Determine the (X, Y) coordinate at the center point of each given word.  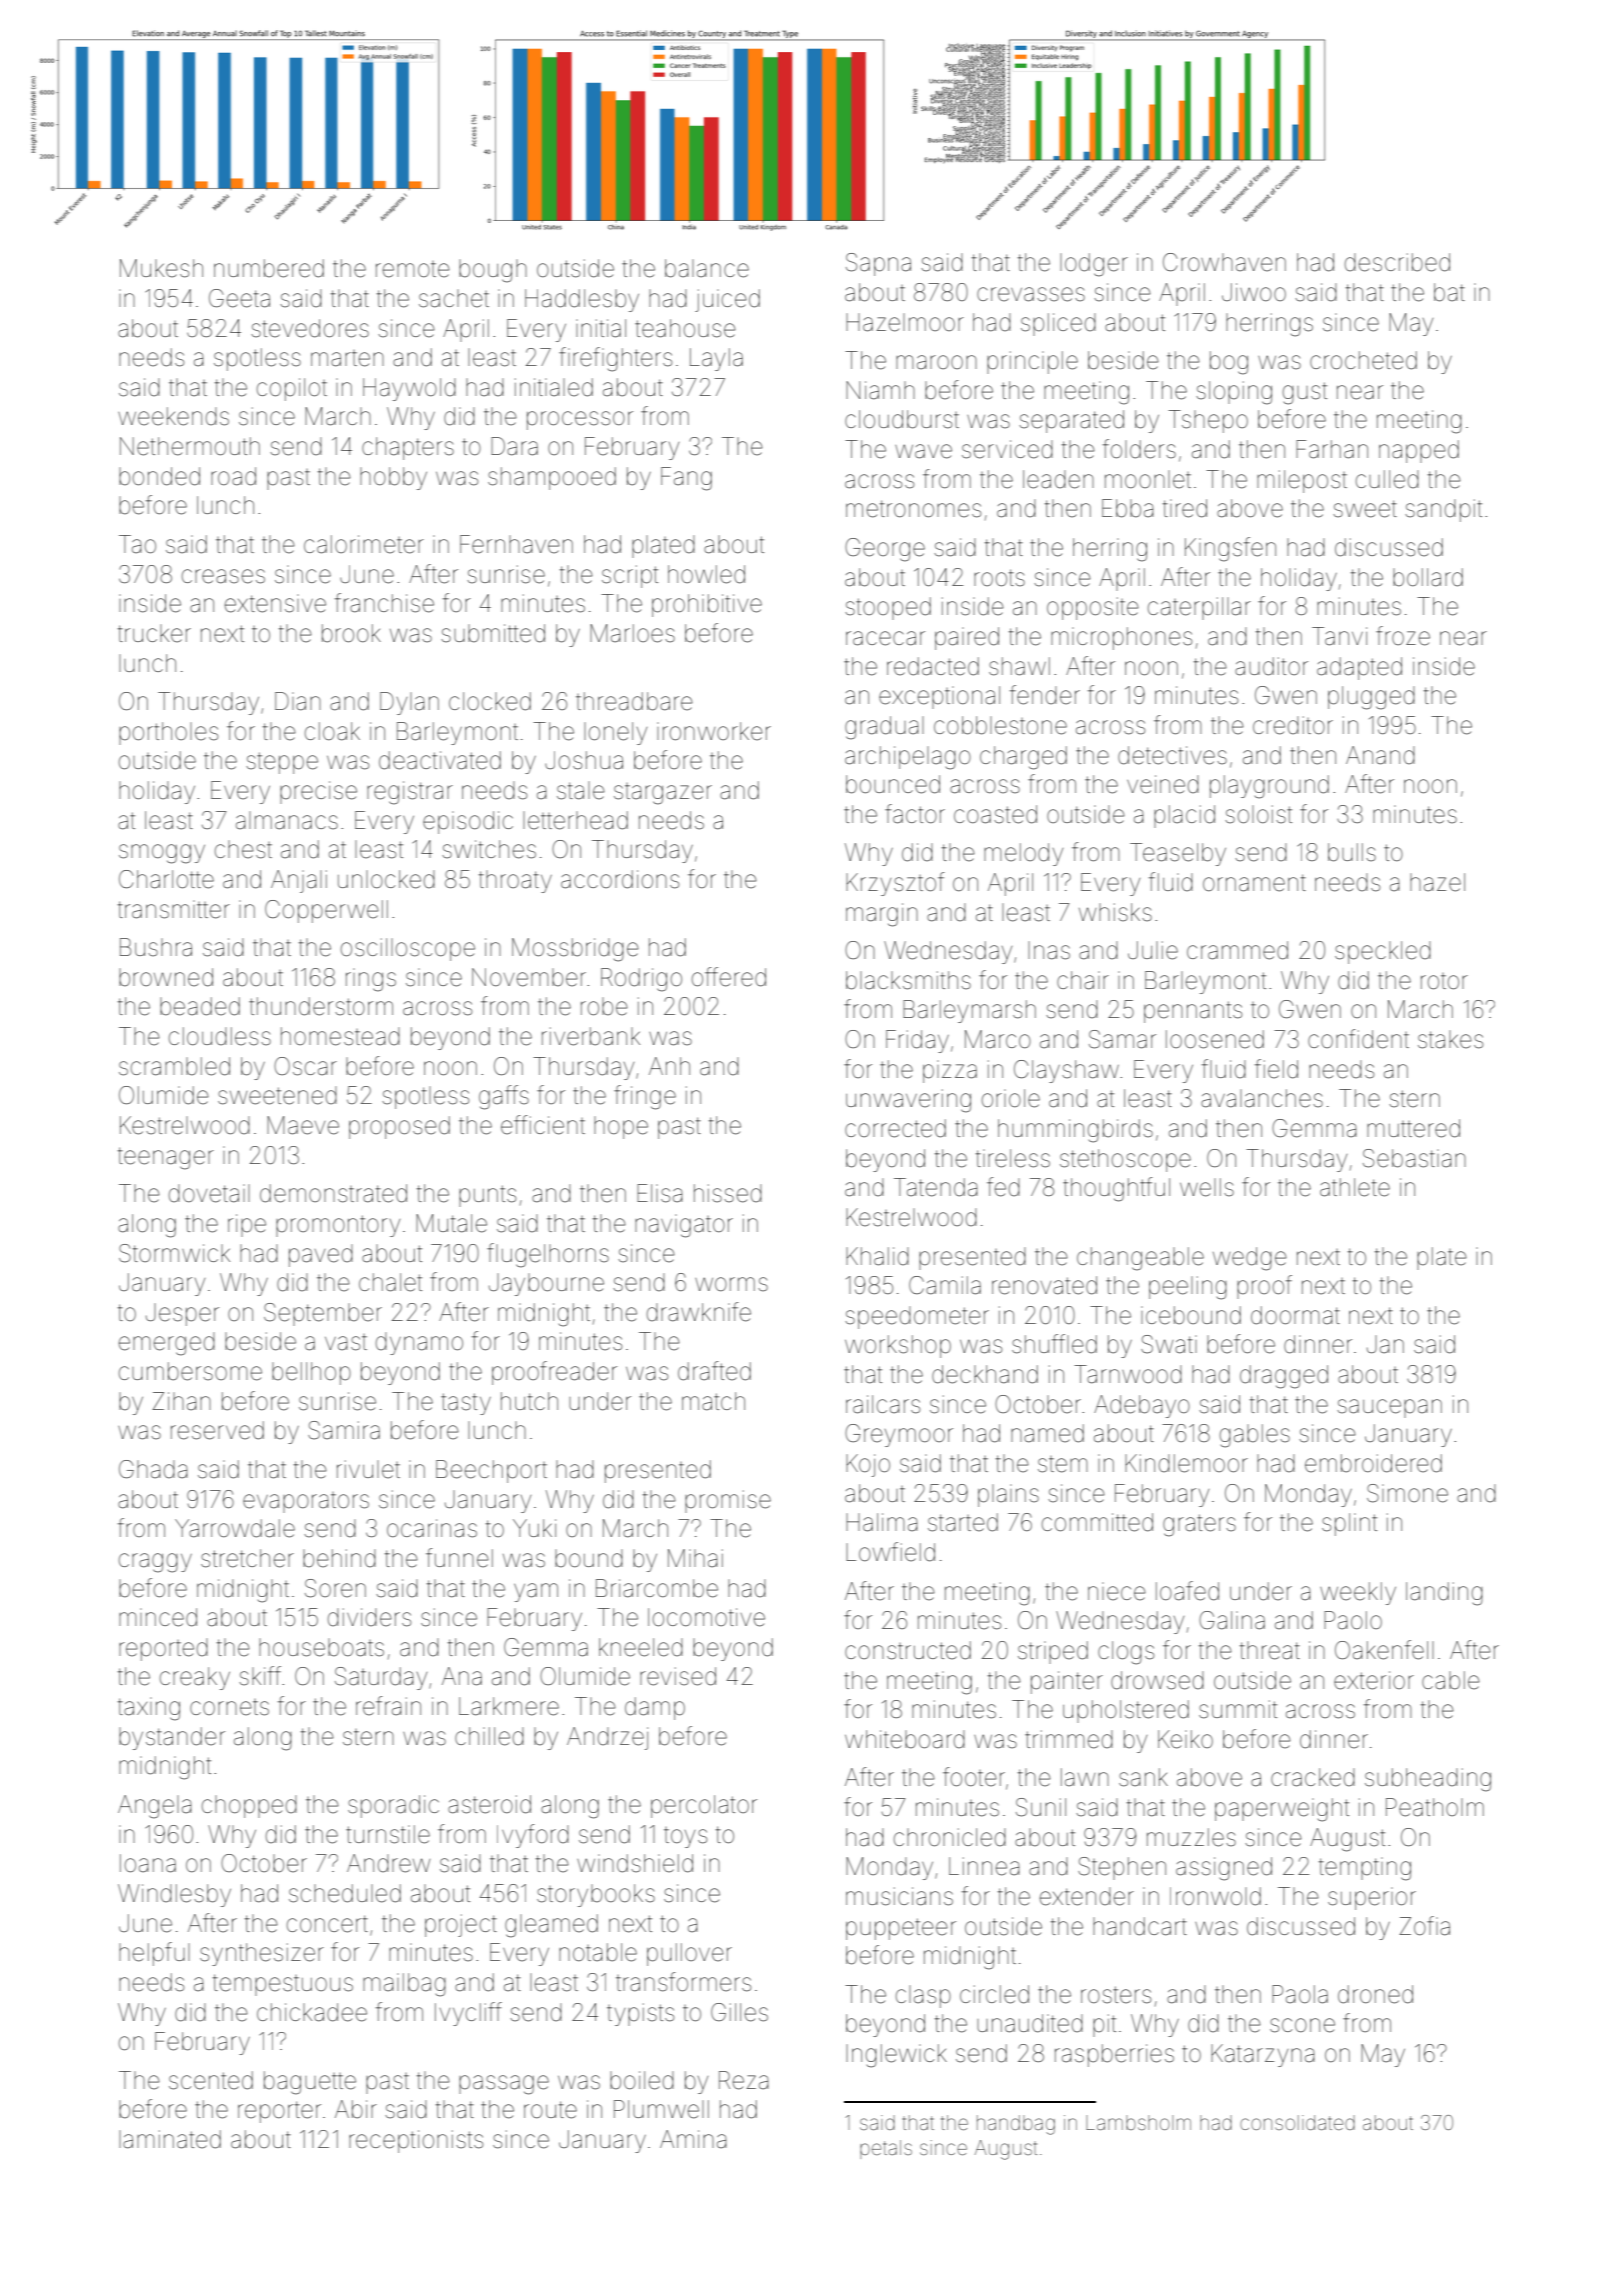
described (1397, 262)
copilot (292, 389)
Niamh (880, 390)
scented (211, 2080)
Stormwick (174, 1253)
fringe (645, 1097)
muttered (1413, 1128)
